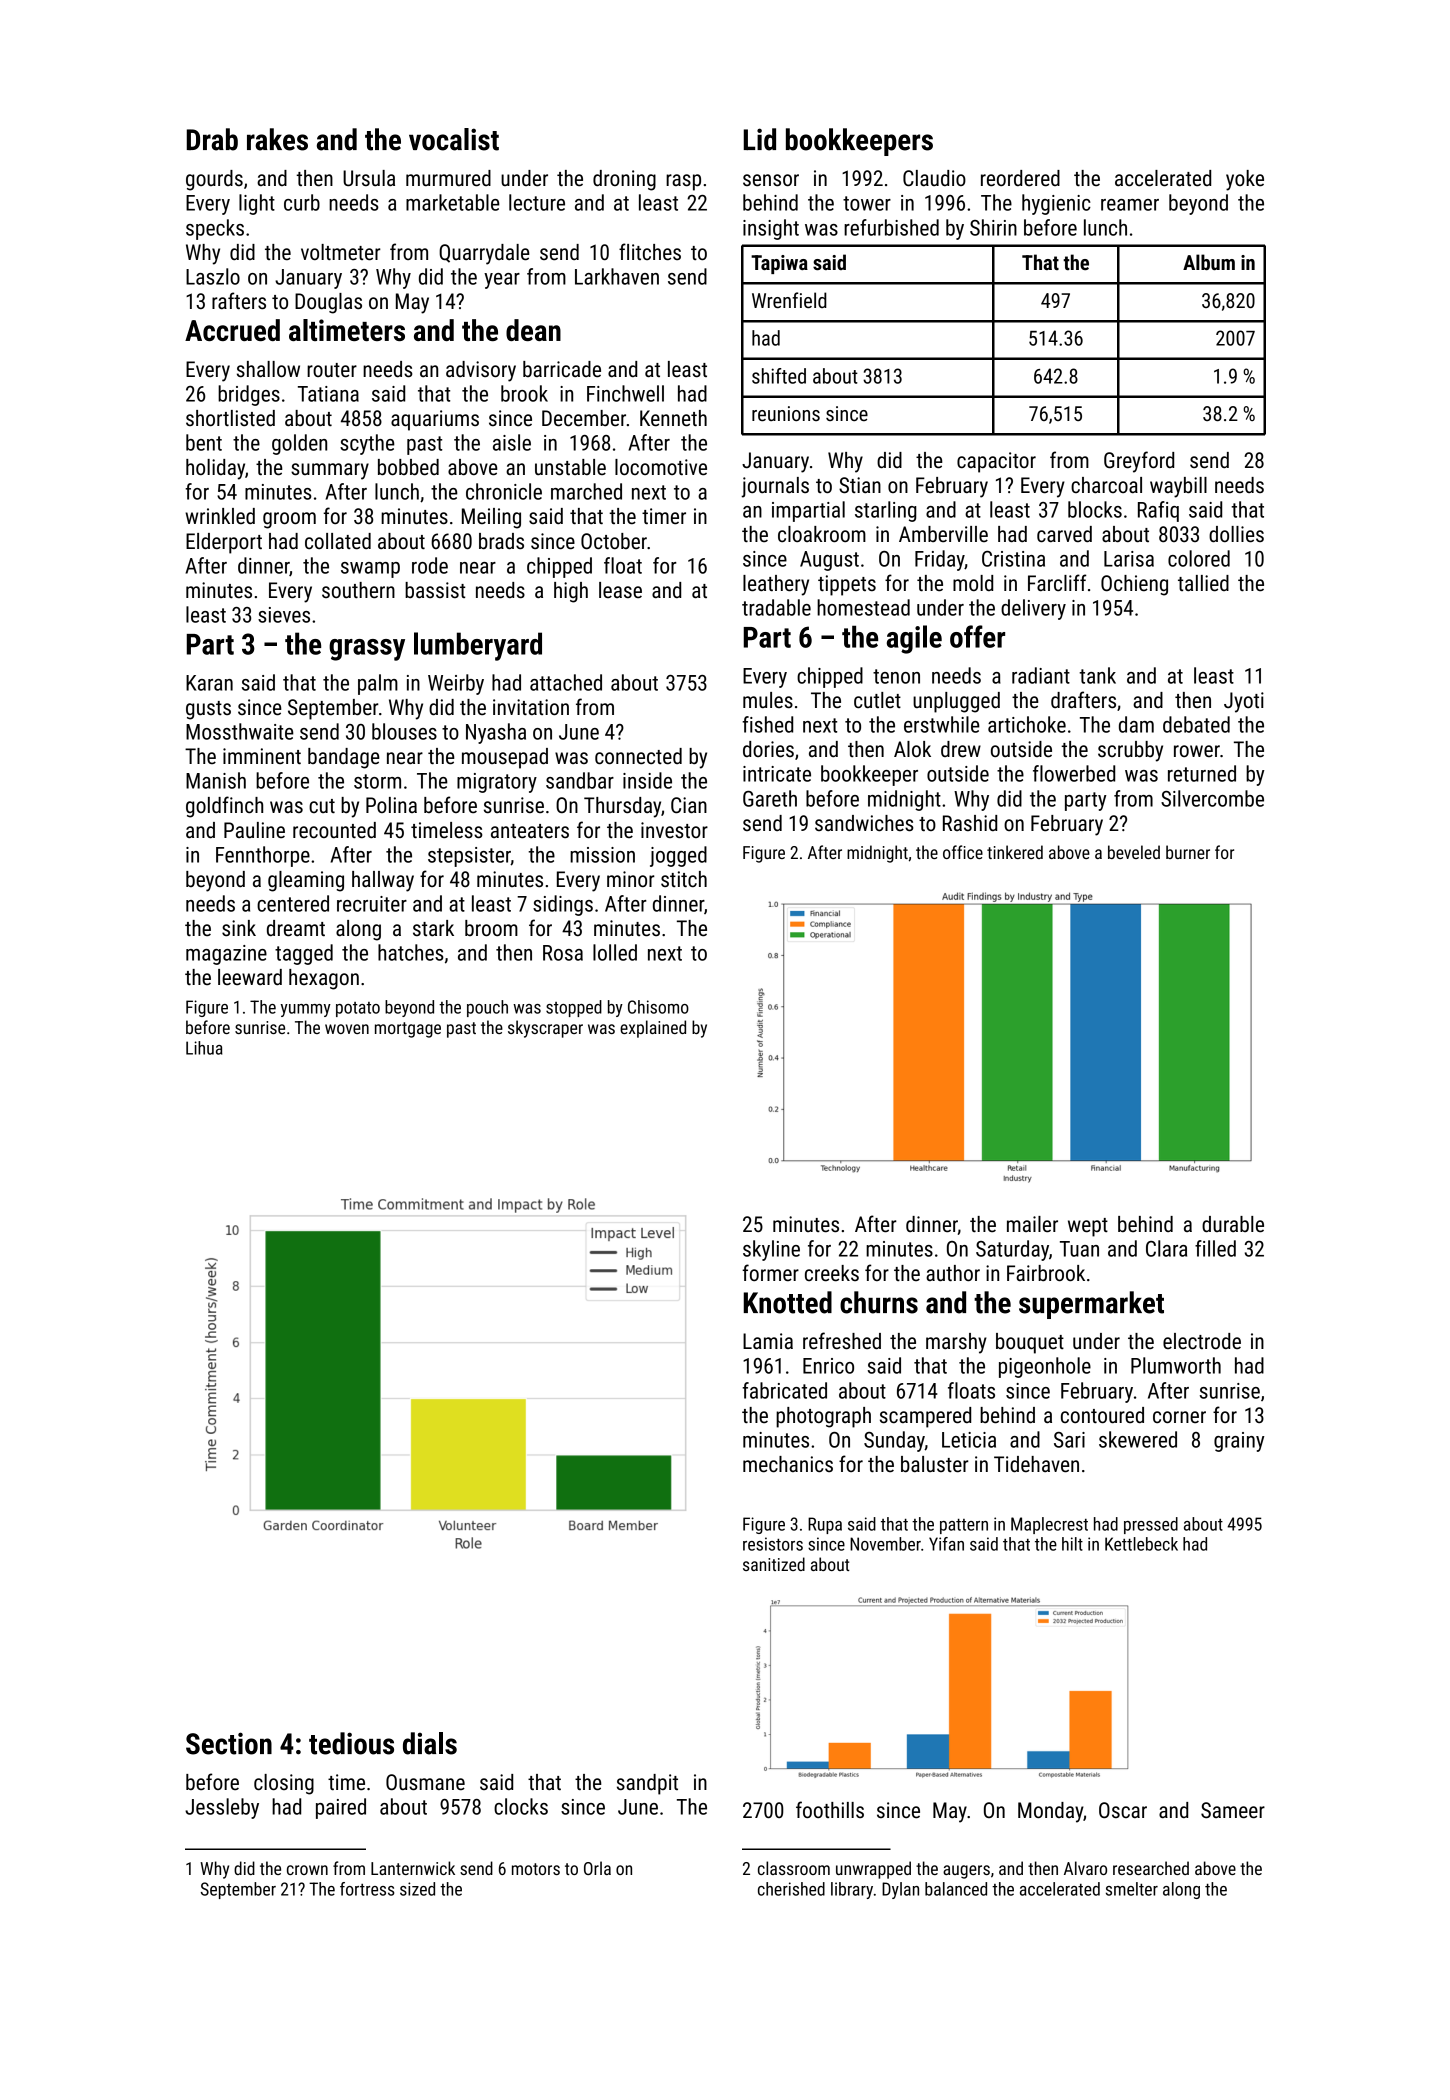 The image size is (1450, 2100). Describe the element at coordinates (1020, 178) in the document. I see `reordered` at that location.
